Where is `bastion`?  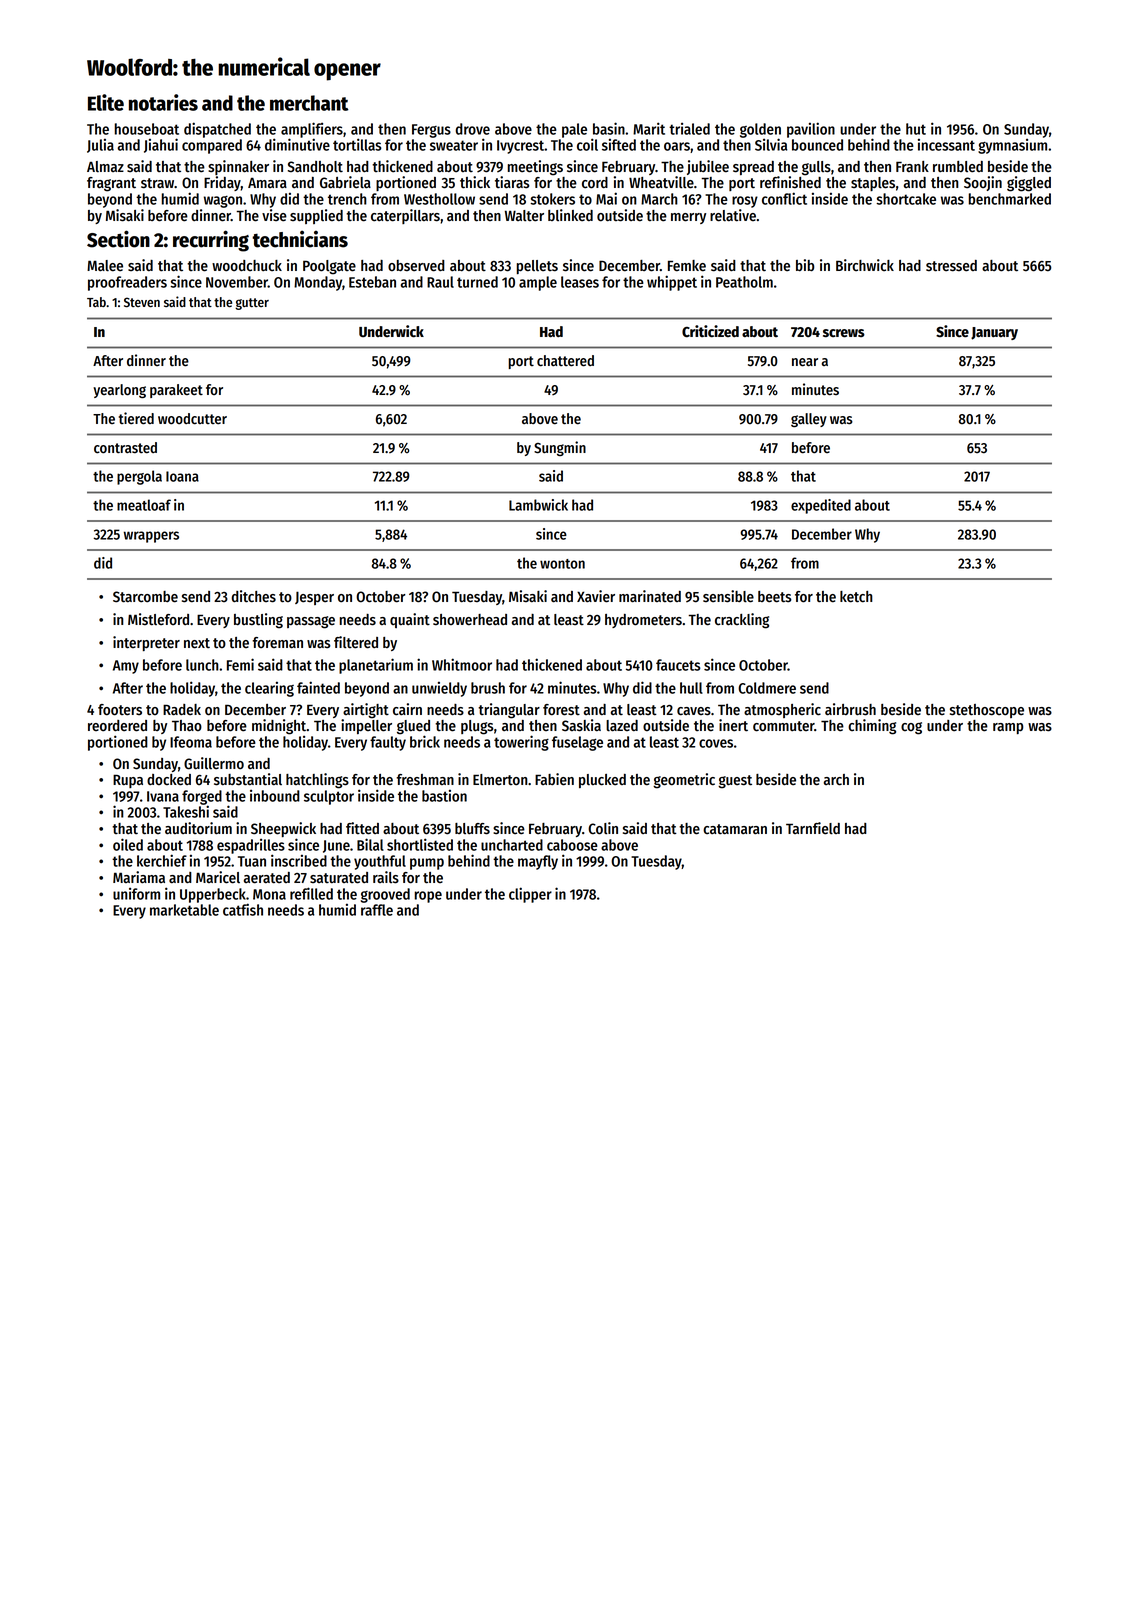
bastion is located at coordinates (444, 796).
